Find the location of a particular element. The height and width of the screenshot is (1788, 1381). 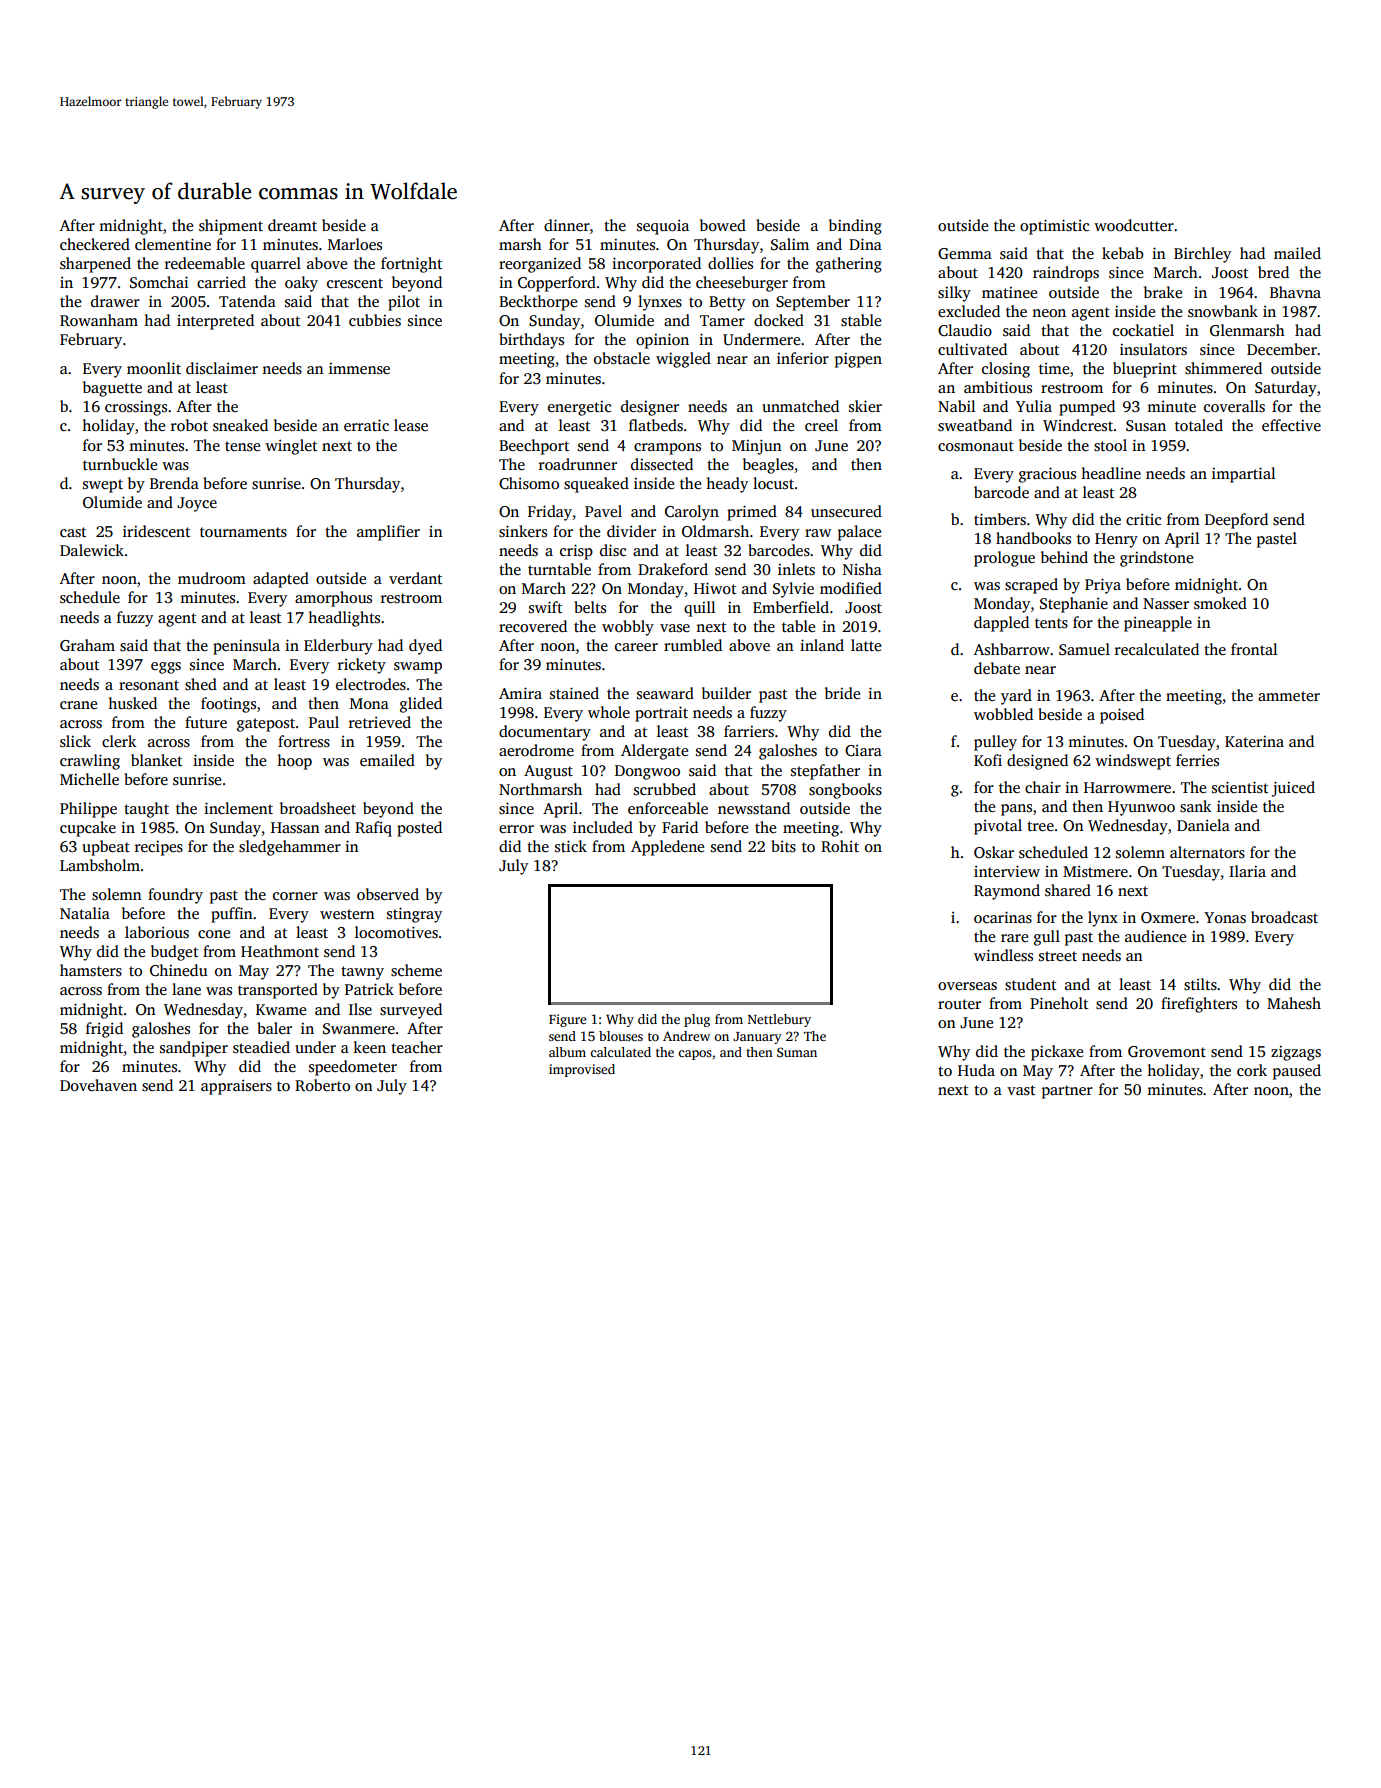

Samuel is located at coordinates (1084, 649).
